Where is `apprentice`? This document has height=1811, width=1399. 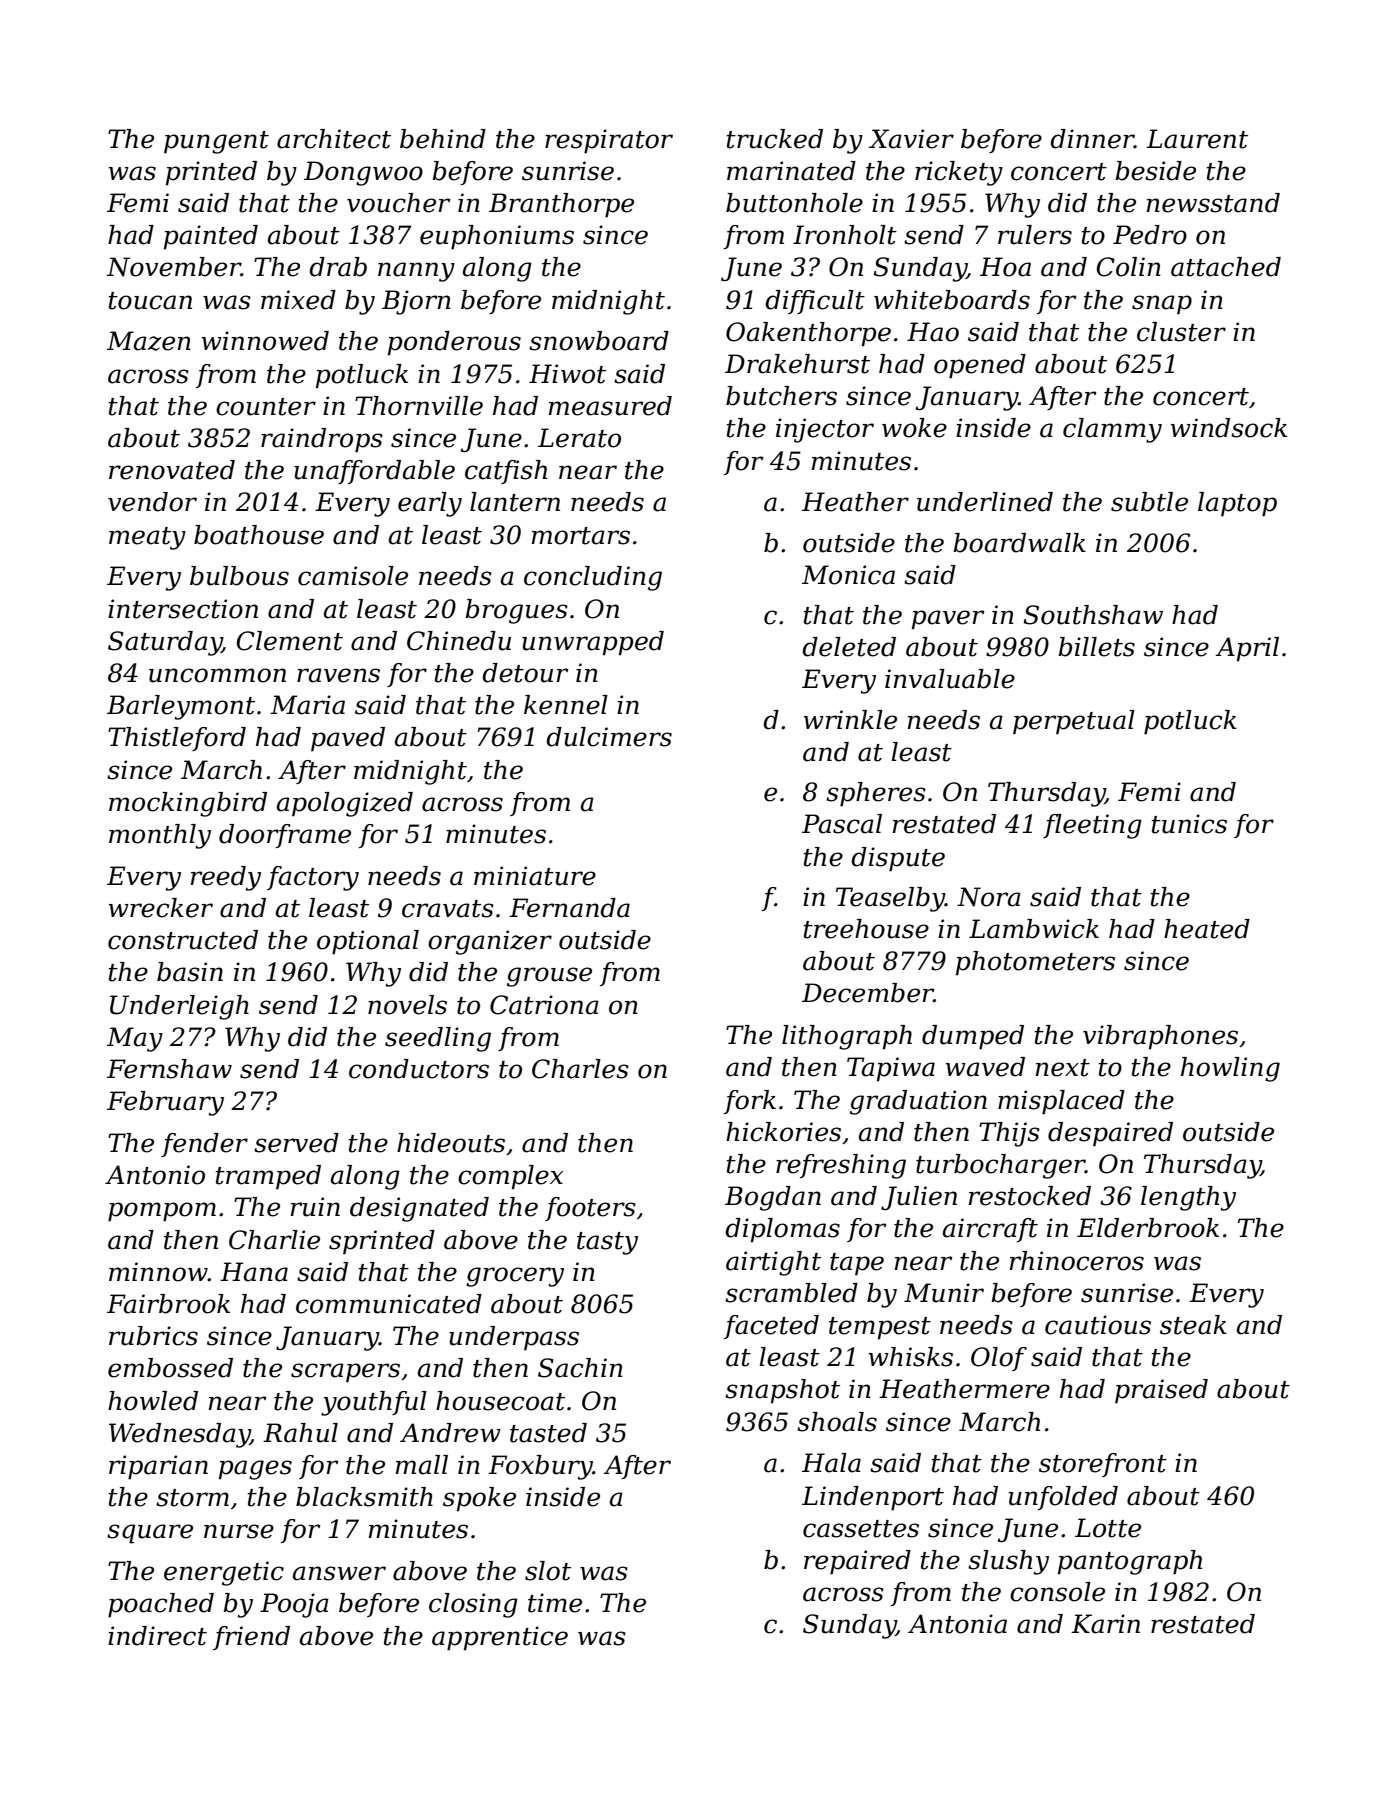
apprentice is located at coordinates (500, 1638).
